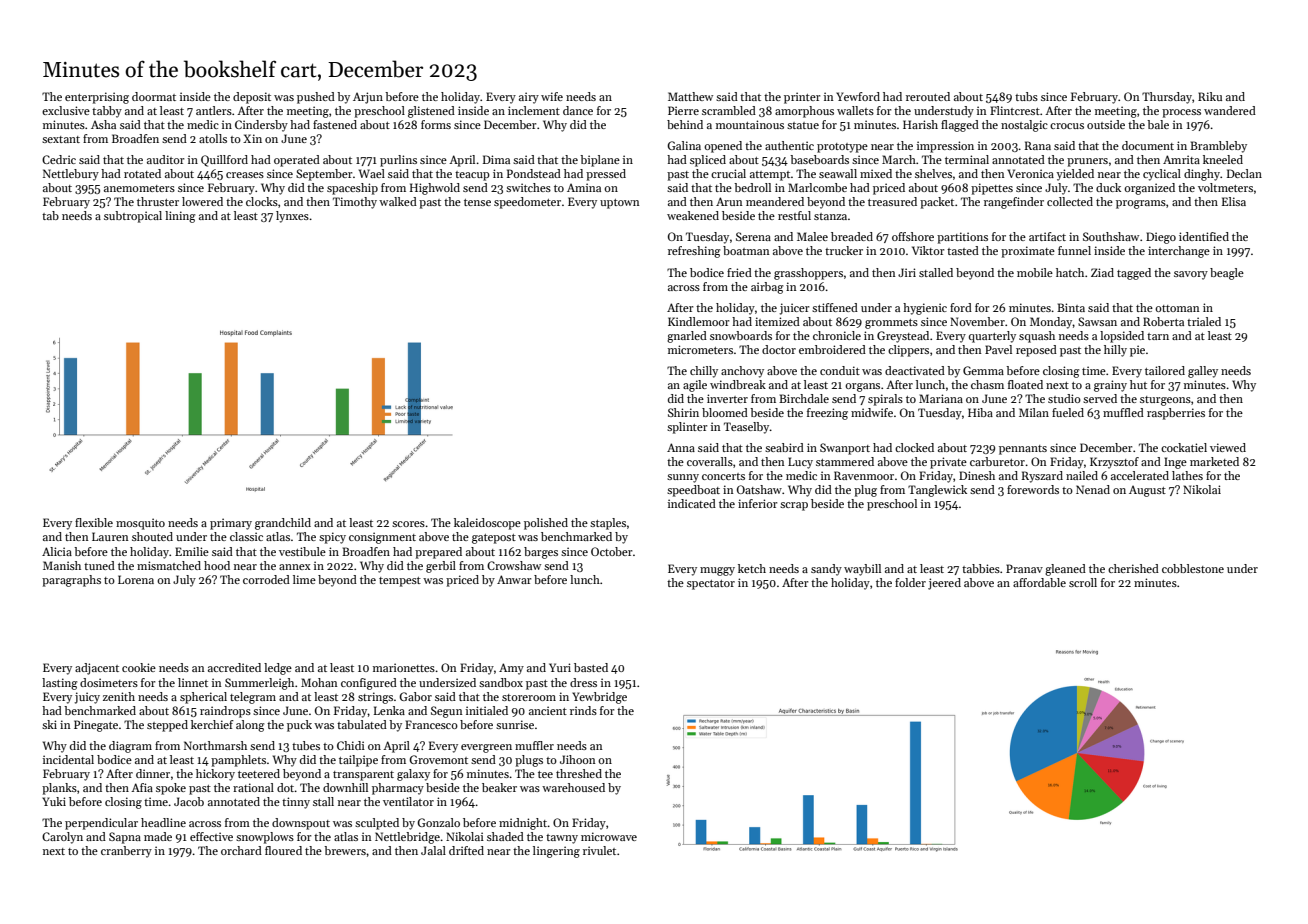  I want to click on Yewbridge, so click(599, 698).
